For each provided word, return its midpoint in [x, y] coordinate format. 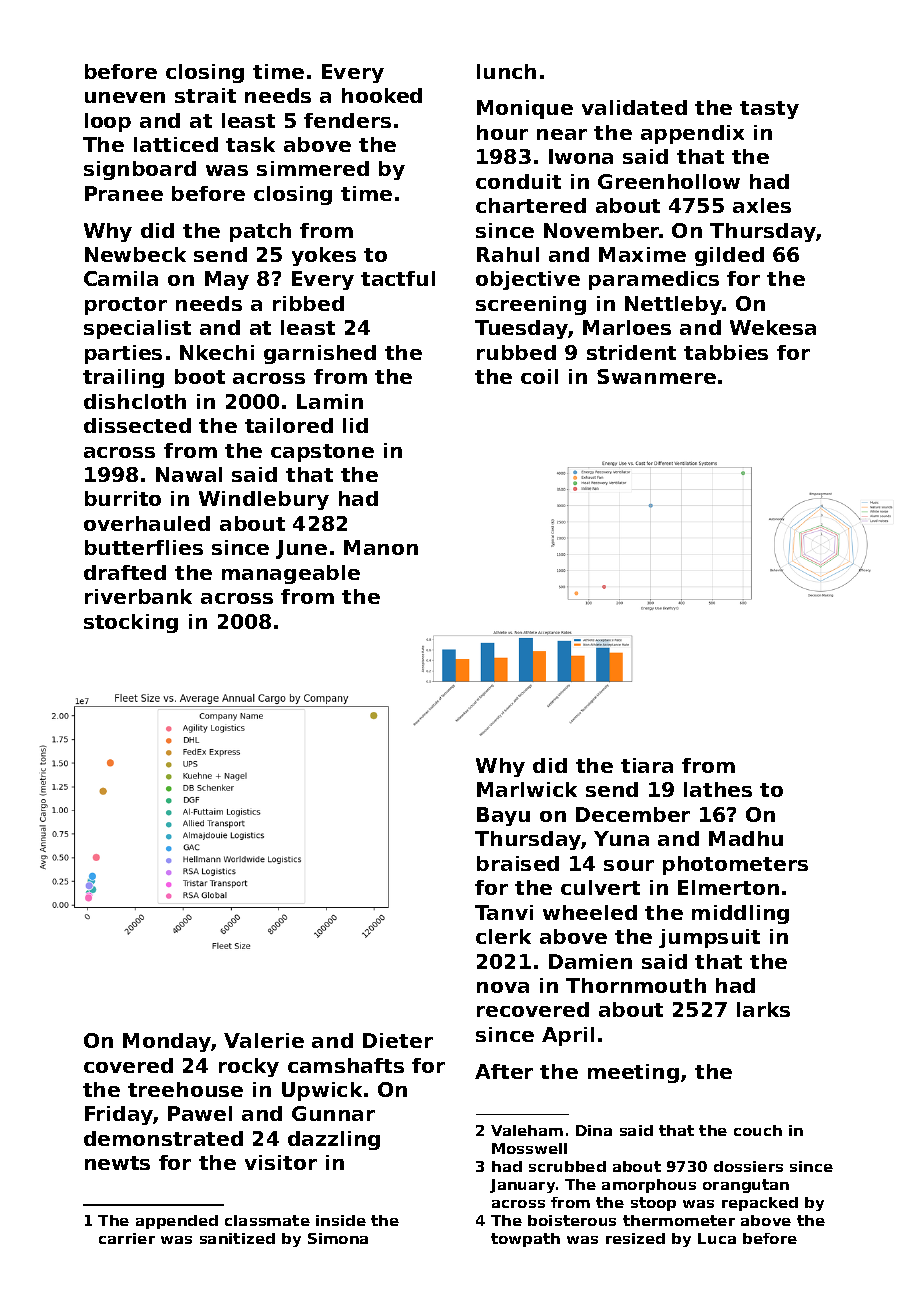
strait [205, 95]
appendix [692, 134]
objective [528, 280]
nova [503, 987]
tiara [647, 765]
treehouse [185, 1089]
